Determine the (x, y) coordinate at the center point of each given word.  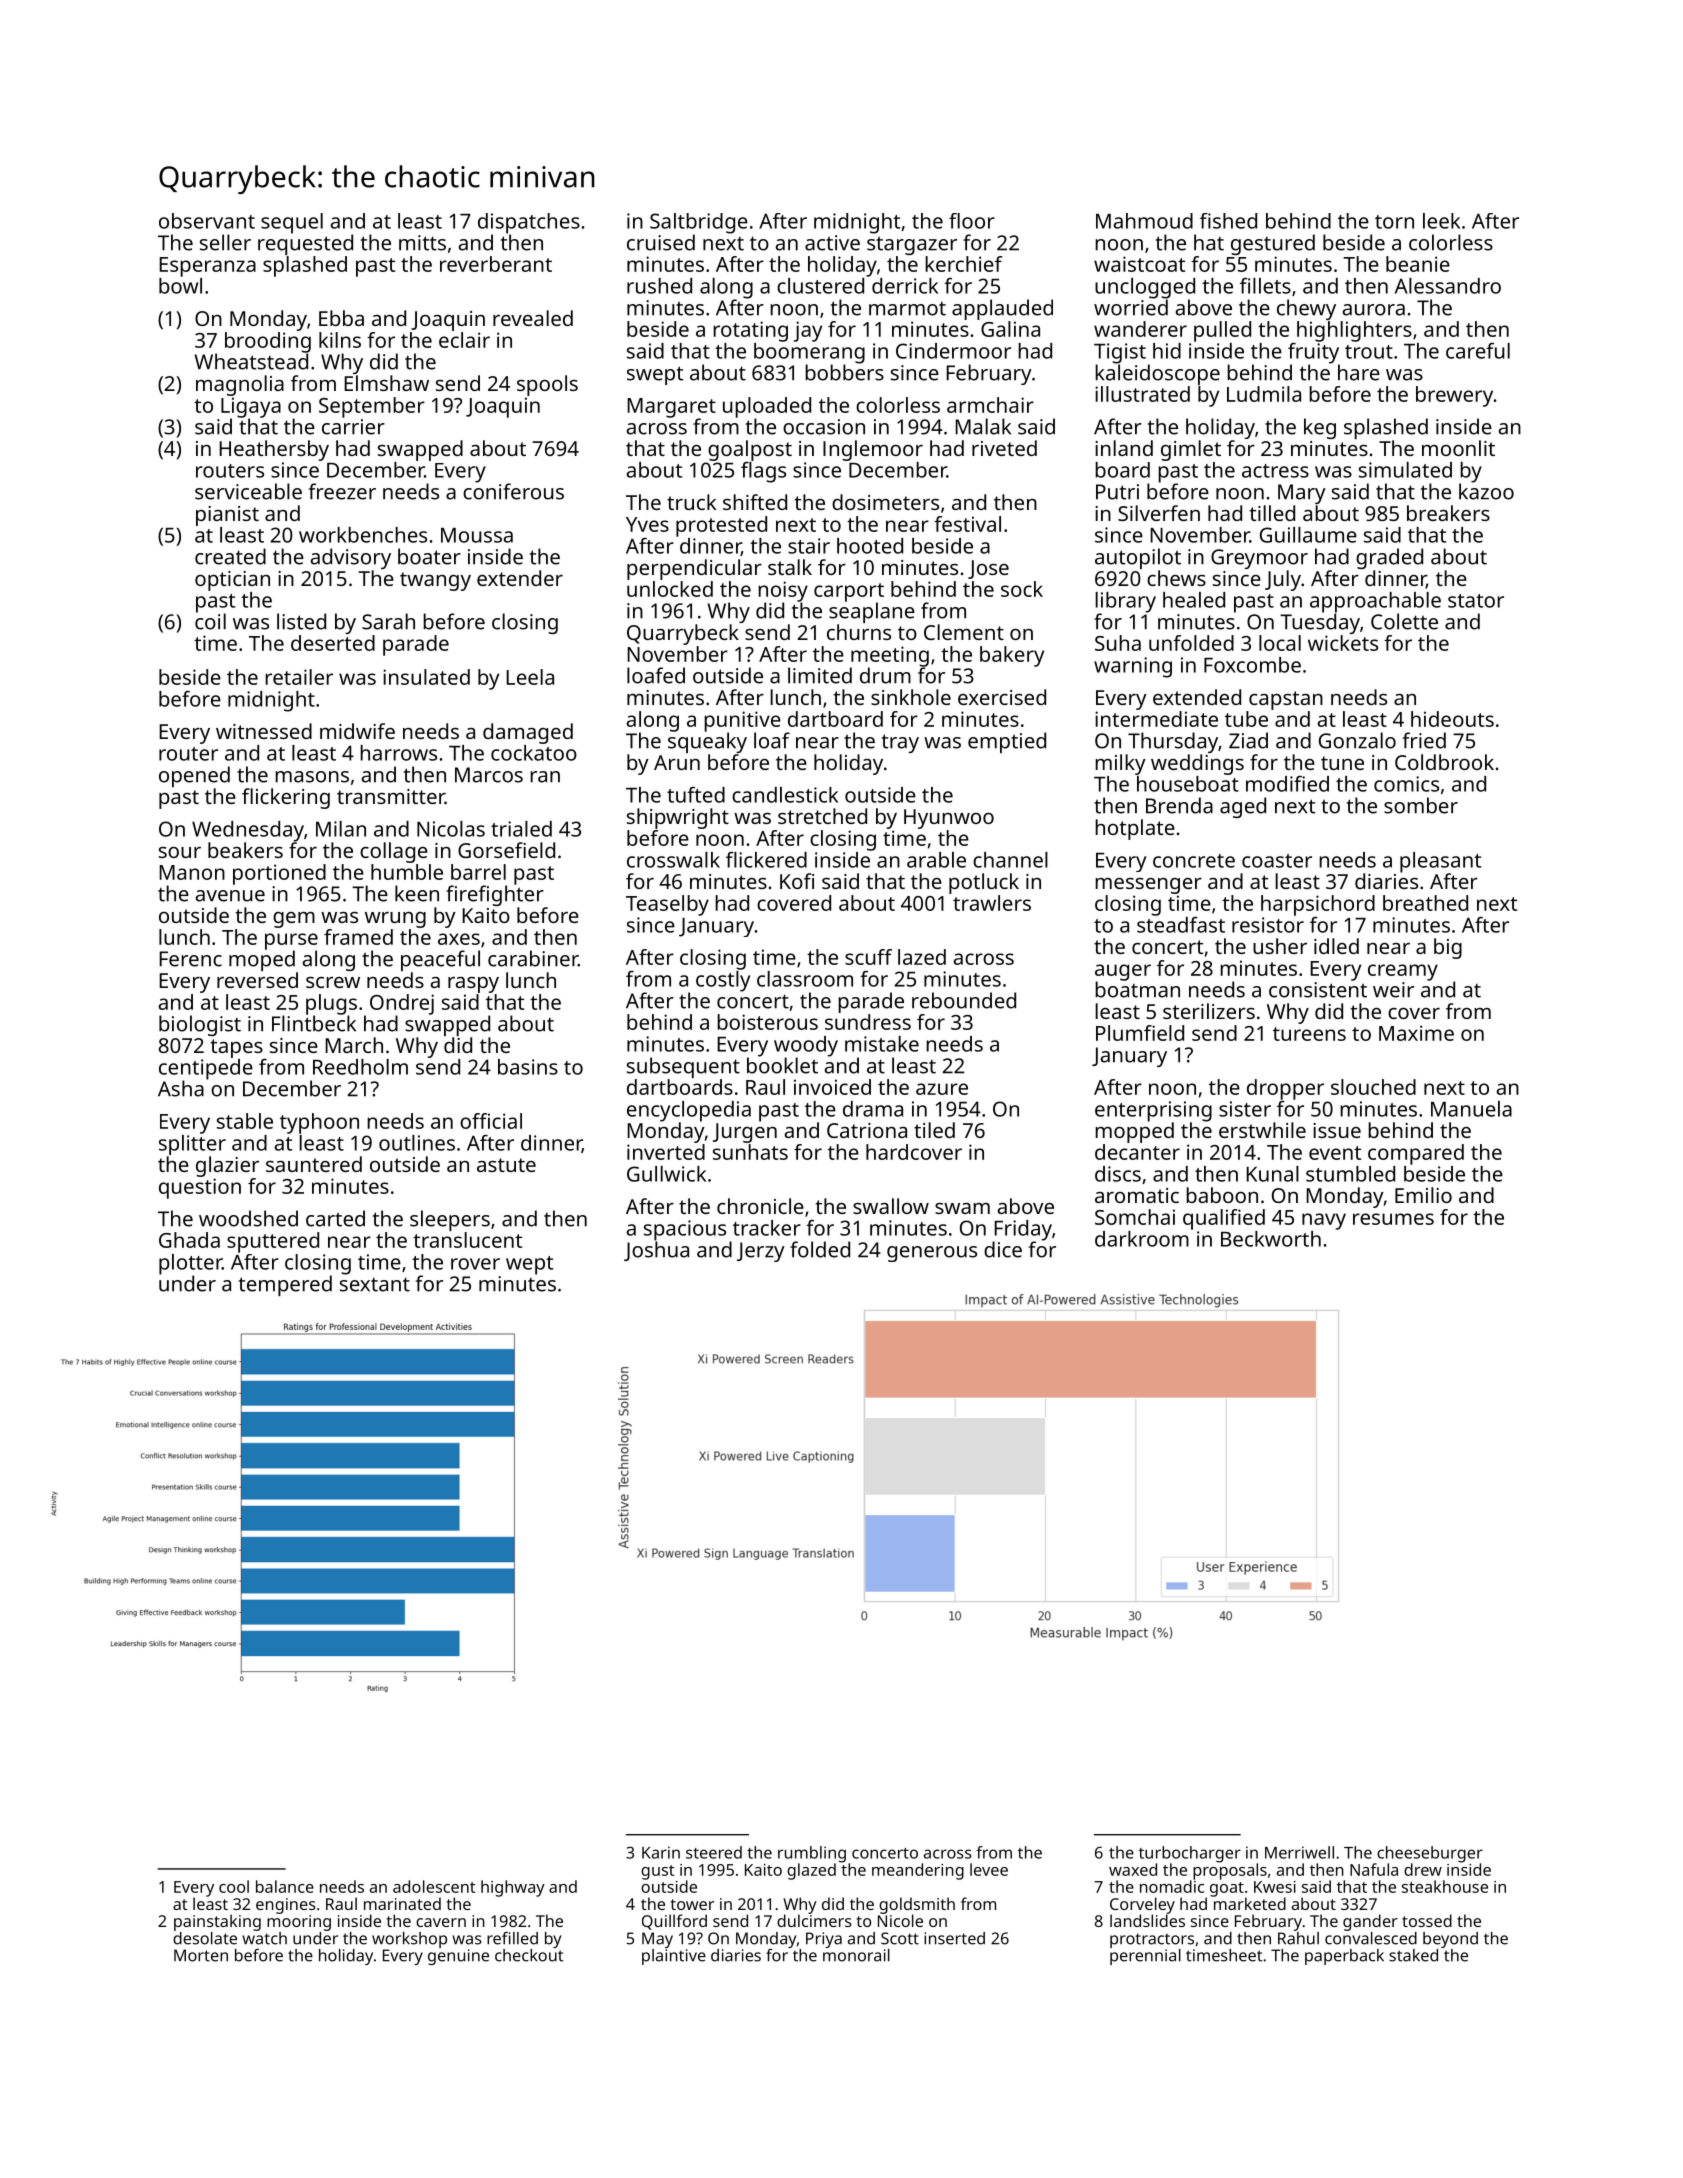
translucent (467, 1240)
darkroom (1142, 1239)
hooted (870, 546)
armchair (990, 405)
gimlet (1191, 450)
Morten (201, 1955)
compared (1416, 1154)
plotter (190, 1264)
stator (1476, 601)
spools (547, 385)
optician (232, 581)
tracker (767, 1228)
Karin (661, 1852)
